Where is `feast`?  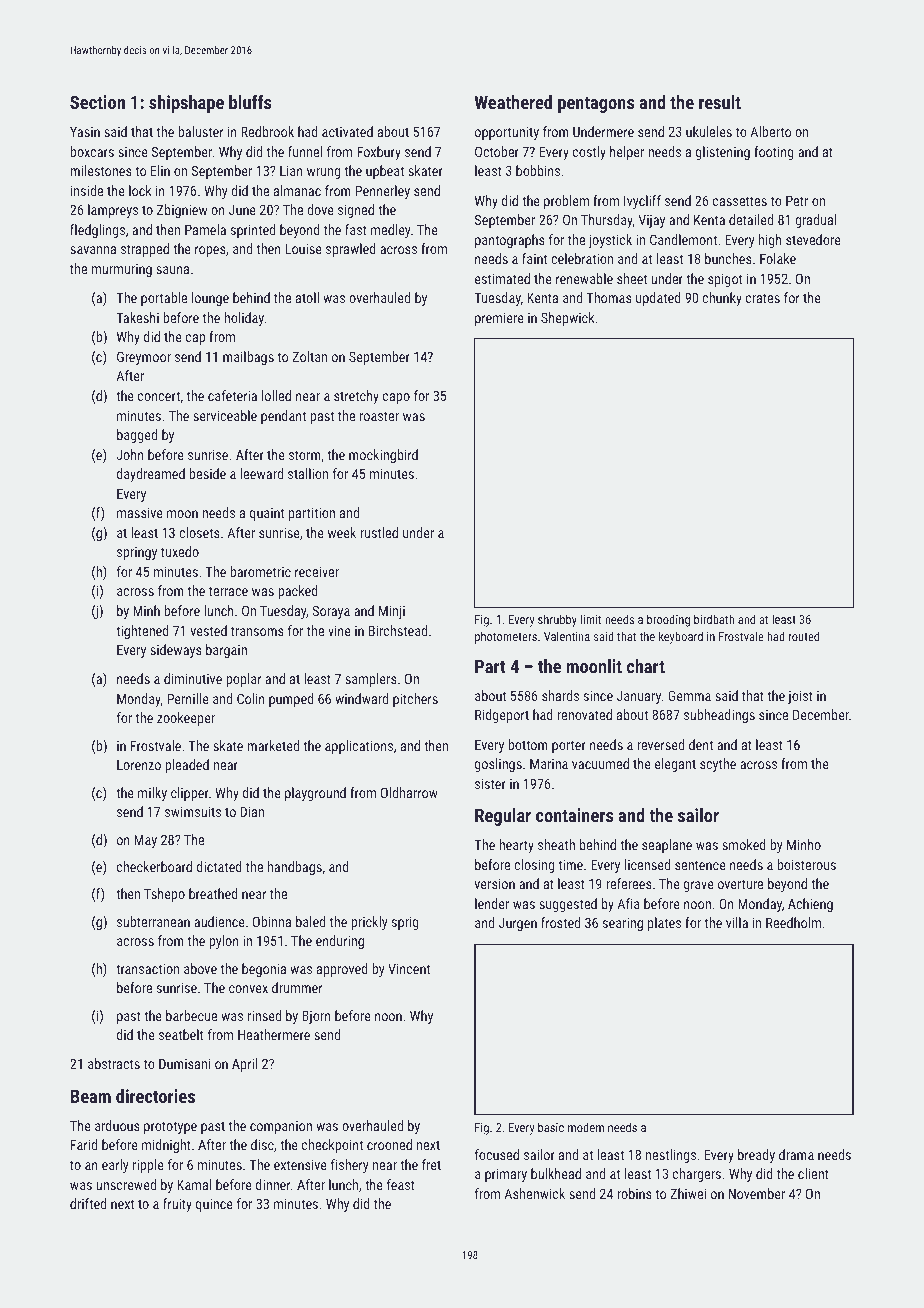 feast is located at coordinates (401, 1184).
